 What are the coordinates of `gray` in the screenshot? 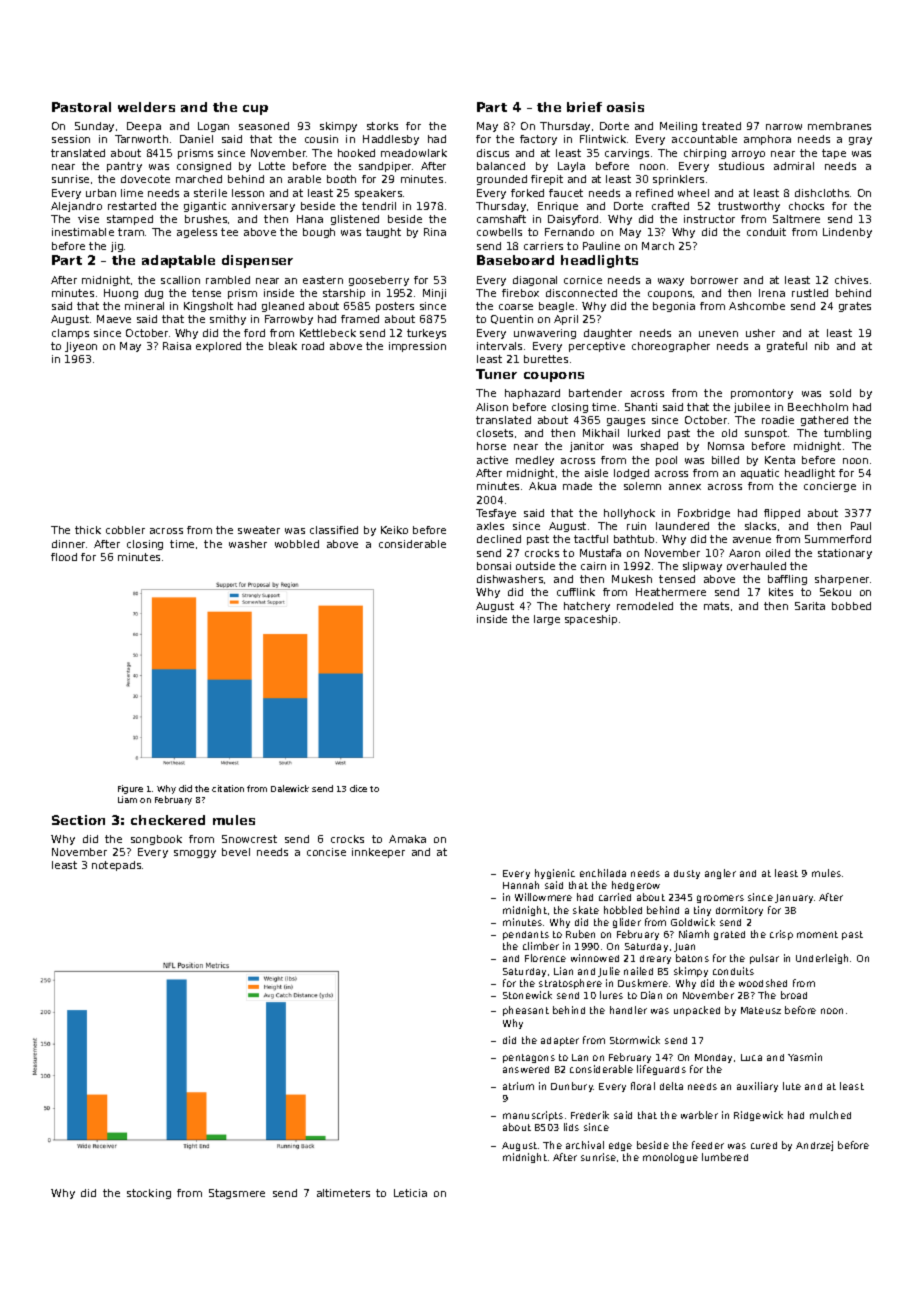 It's located at (860, 141).
